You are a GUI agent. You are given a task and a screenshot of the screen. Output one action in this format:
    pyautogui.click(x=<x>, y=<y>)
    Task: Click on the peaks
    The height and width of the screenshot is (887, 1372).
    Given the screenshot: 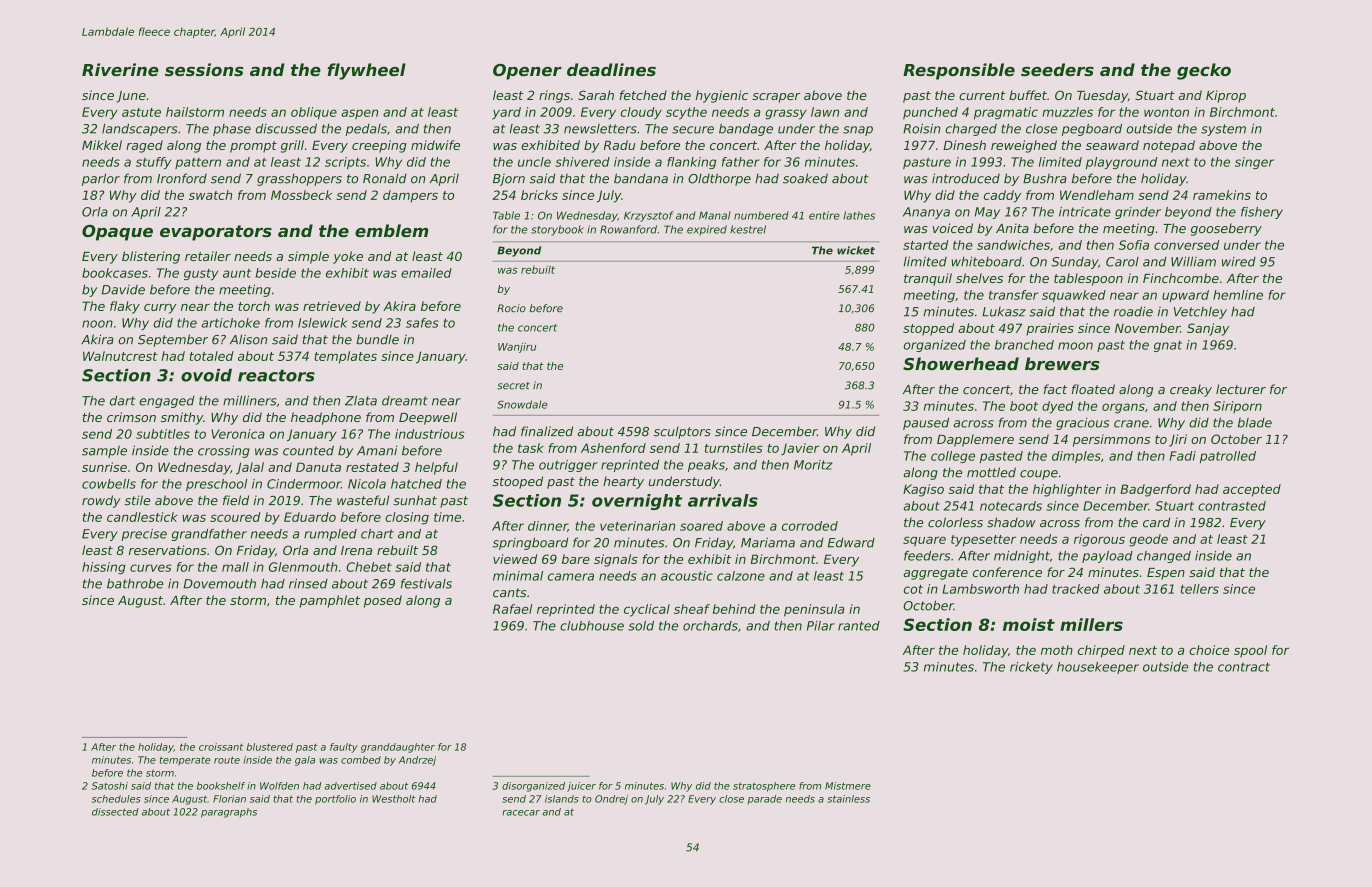 What is the action you would take?
    pyautogui.click(x=706, y=466)
